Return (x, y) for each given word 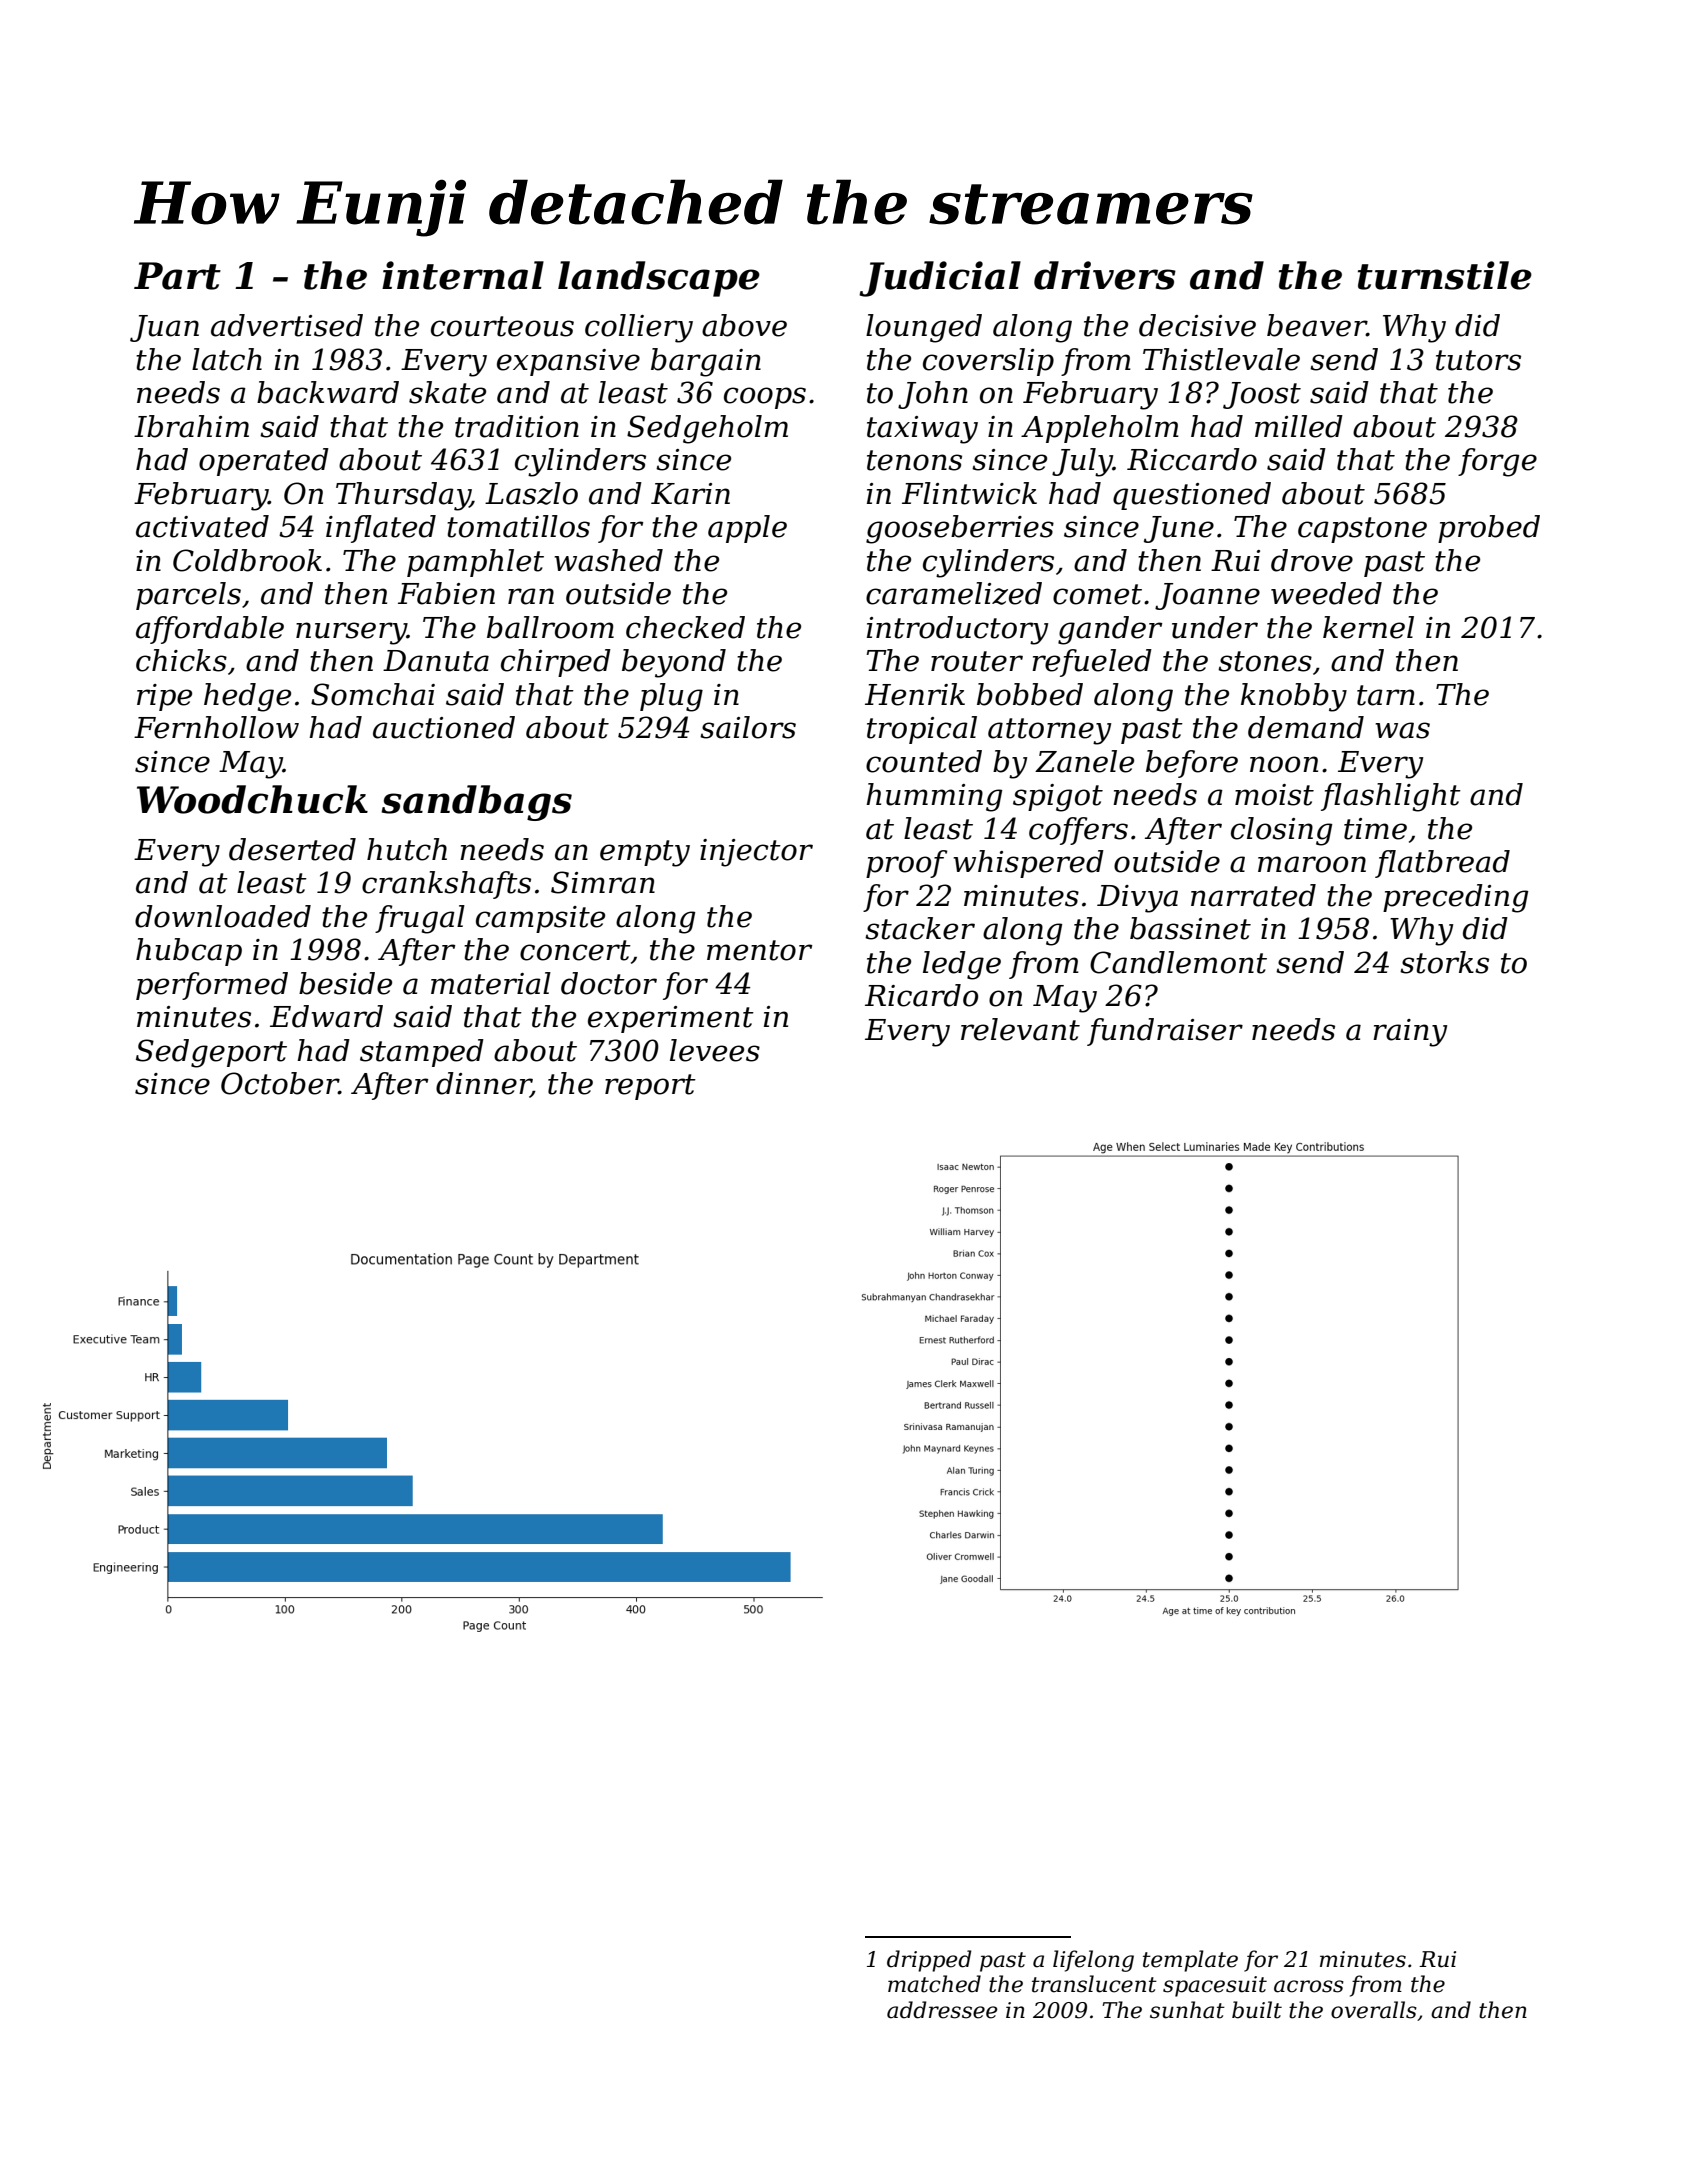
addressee (942, 2010)
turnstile (1445, 275)
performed (212, 986)
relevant (1020, 1029)
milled (1299, 426)
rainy (1410, 1033)
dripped (929, 1961)
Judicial (940, 279)
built (1257, 2010)
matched (934, 1984)
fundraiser (1165, 1032)
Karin (690, 494)
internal (463, 275)
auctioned (444, 727)
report (650, 1087)
